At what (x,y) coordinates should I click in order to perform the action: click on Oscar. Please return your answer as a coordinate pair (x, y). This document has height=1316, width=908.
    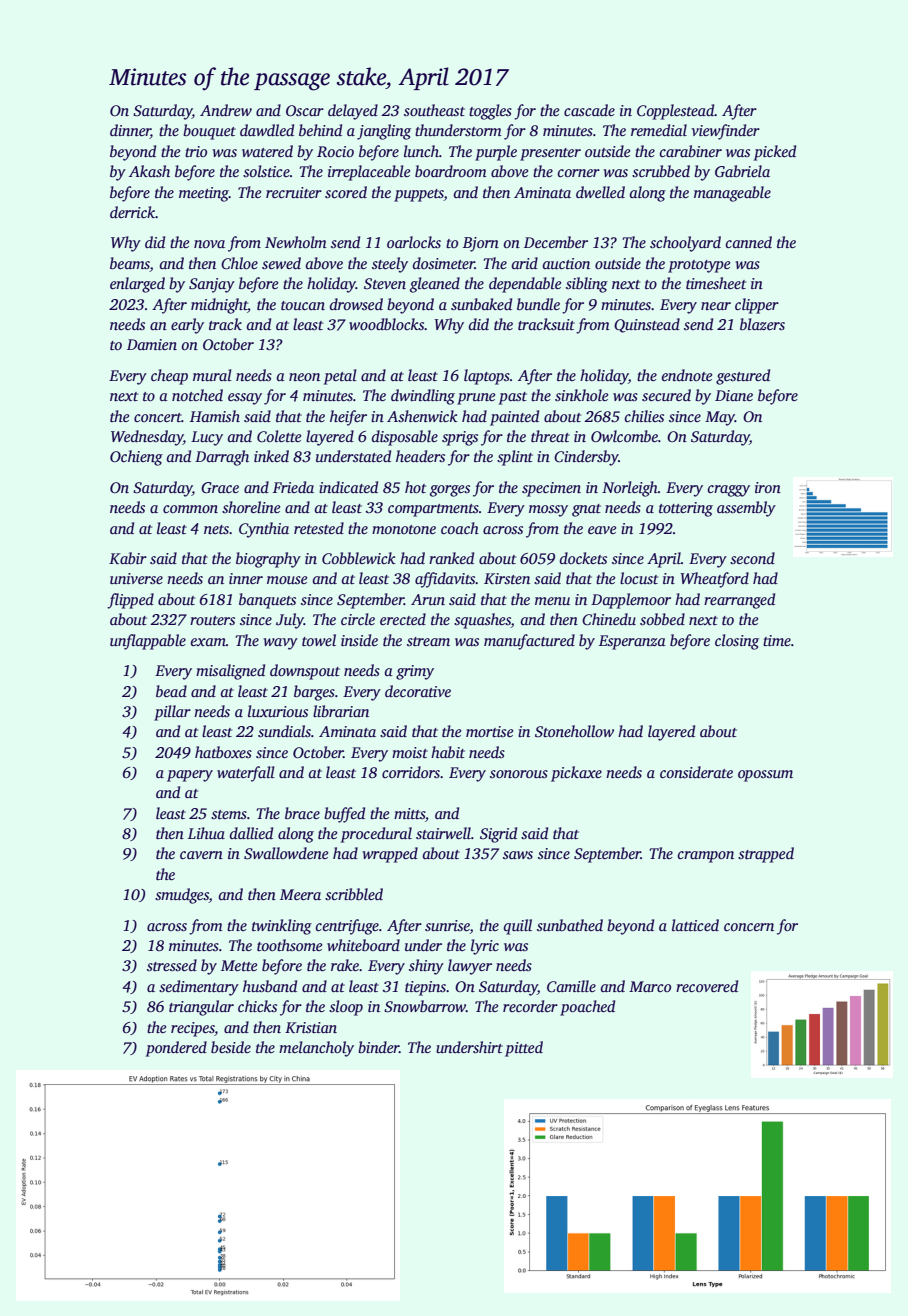
    Looking at the image, I should click on (305, 111).
